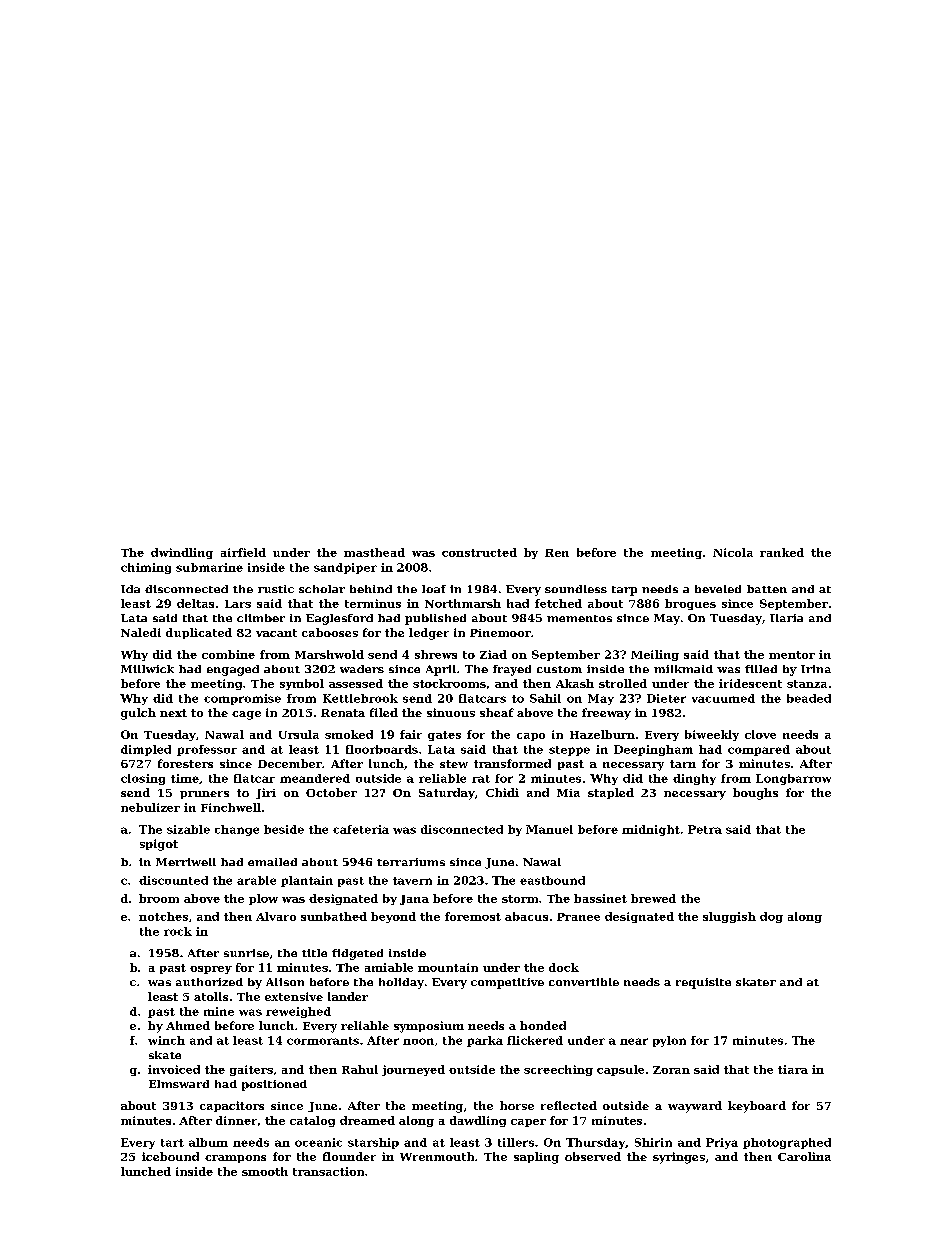 This screenshot has height=1233, width=952. What do you see at coordinates (718, 589) in the screenshot?
I see `beveled` at bounding box center [718, 589].
